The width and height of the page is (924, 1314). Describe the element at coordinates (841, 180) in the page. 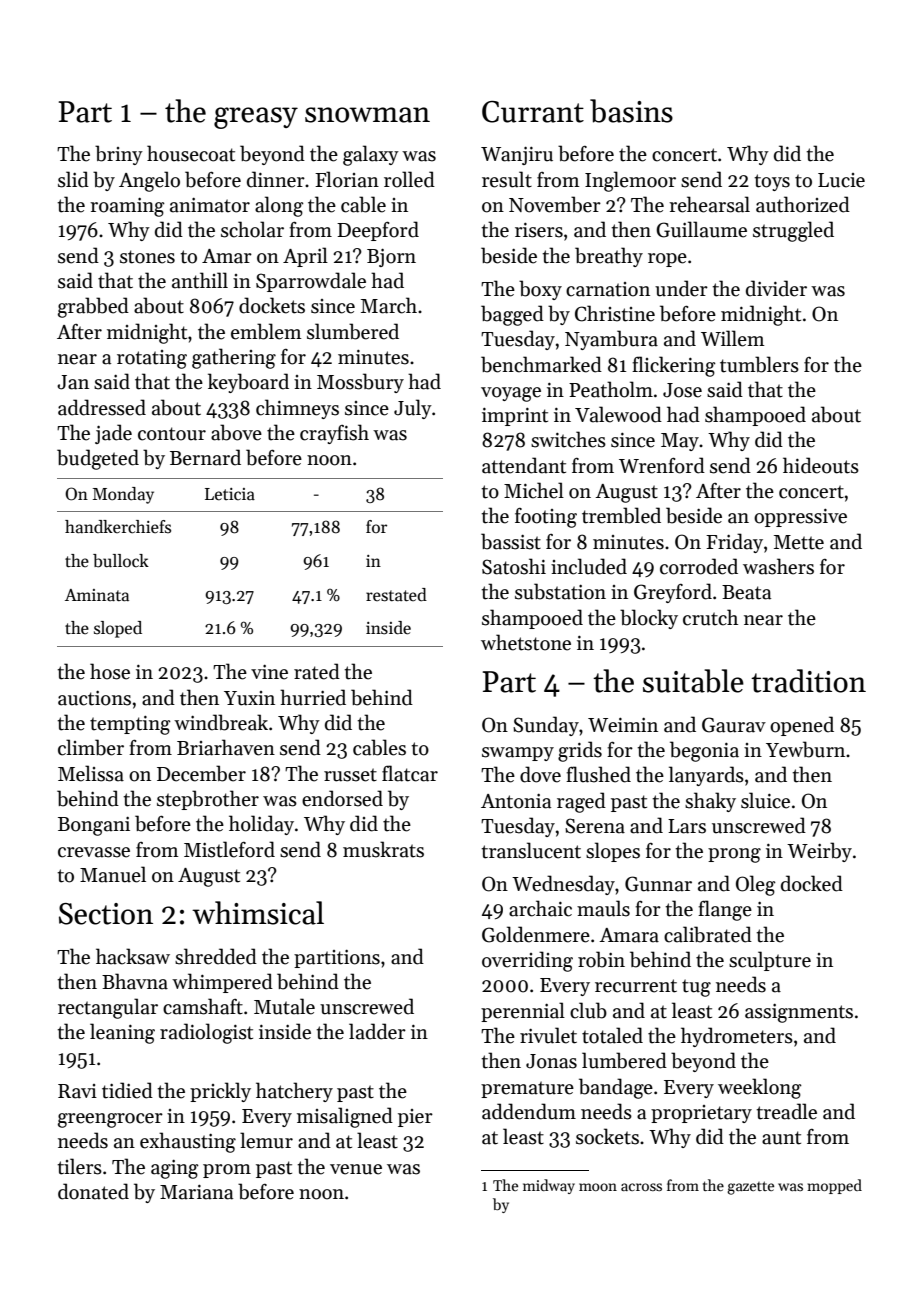

I see `Lucie` at that location.
